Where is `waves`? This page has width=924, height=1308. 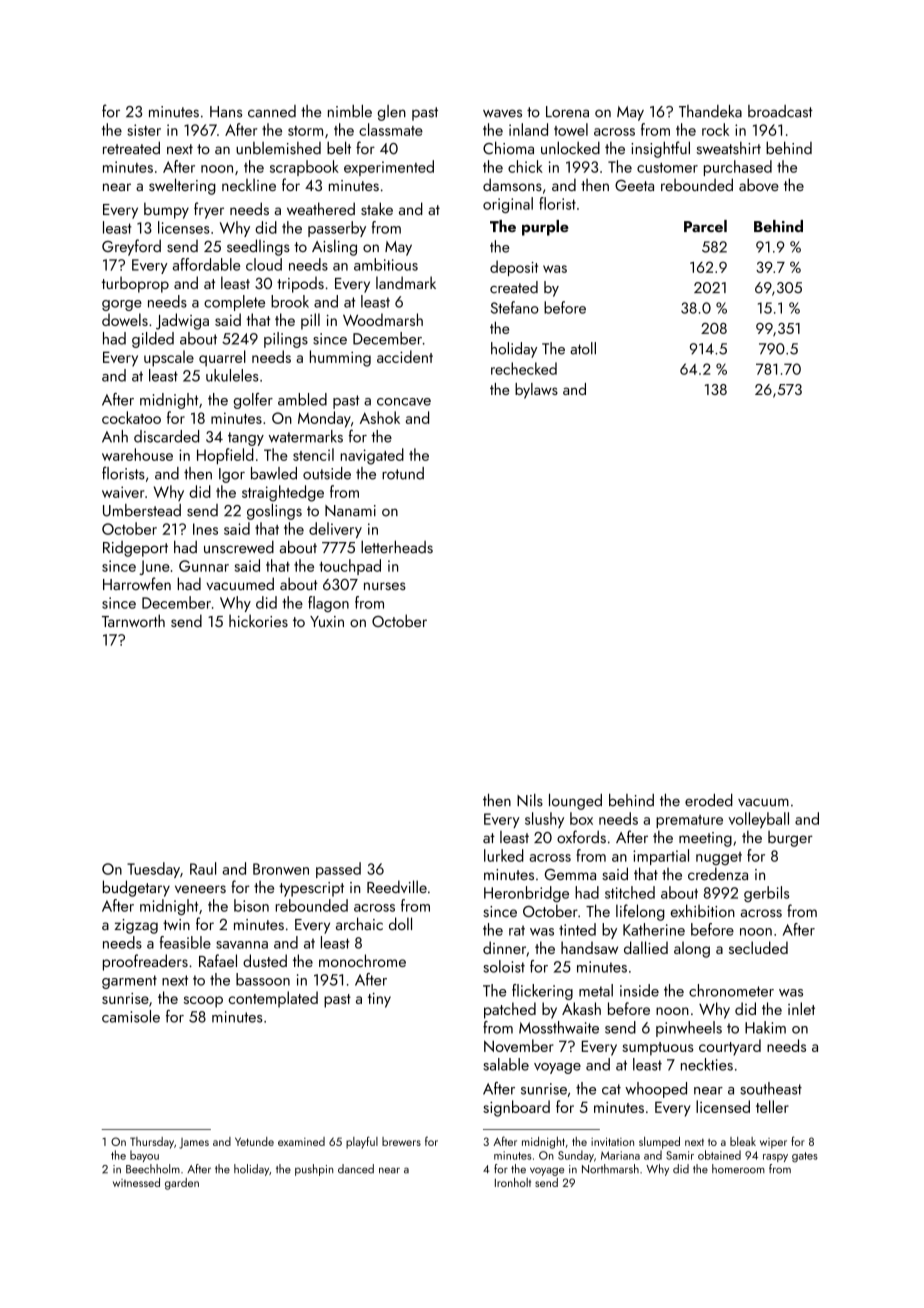
waves is located at coordinates (502, 113).
